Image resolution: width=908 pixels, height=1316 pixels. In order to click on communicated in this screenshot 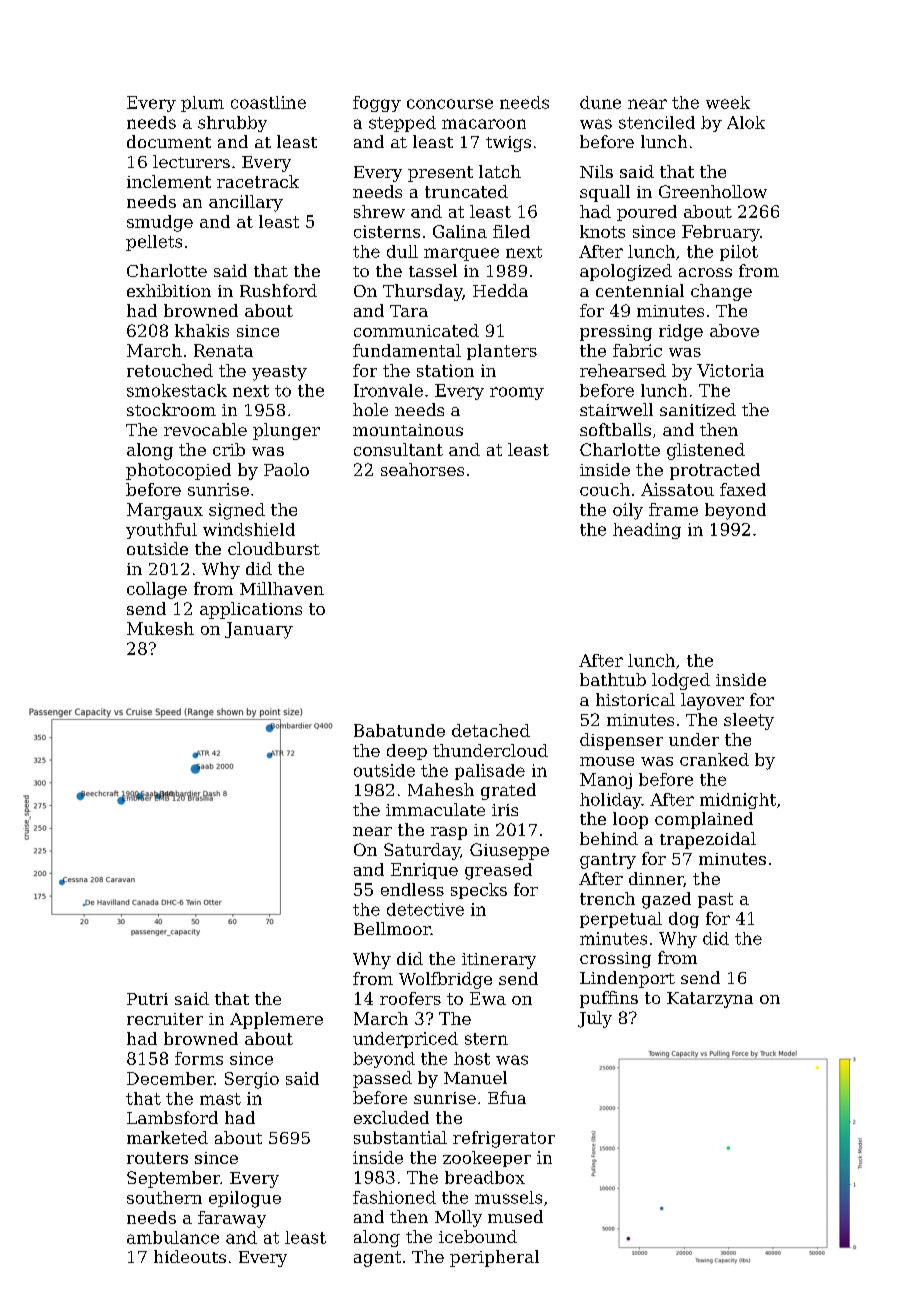, I will do `click(416, 330)`.
